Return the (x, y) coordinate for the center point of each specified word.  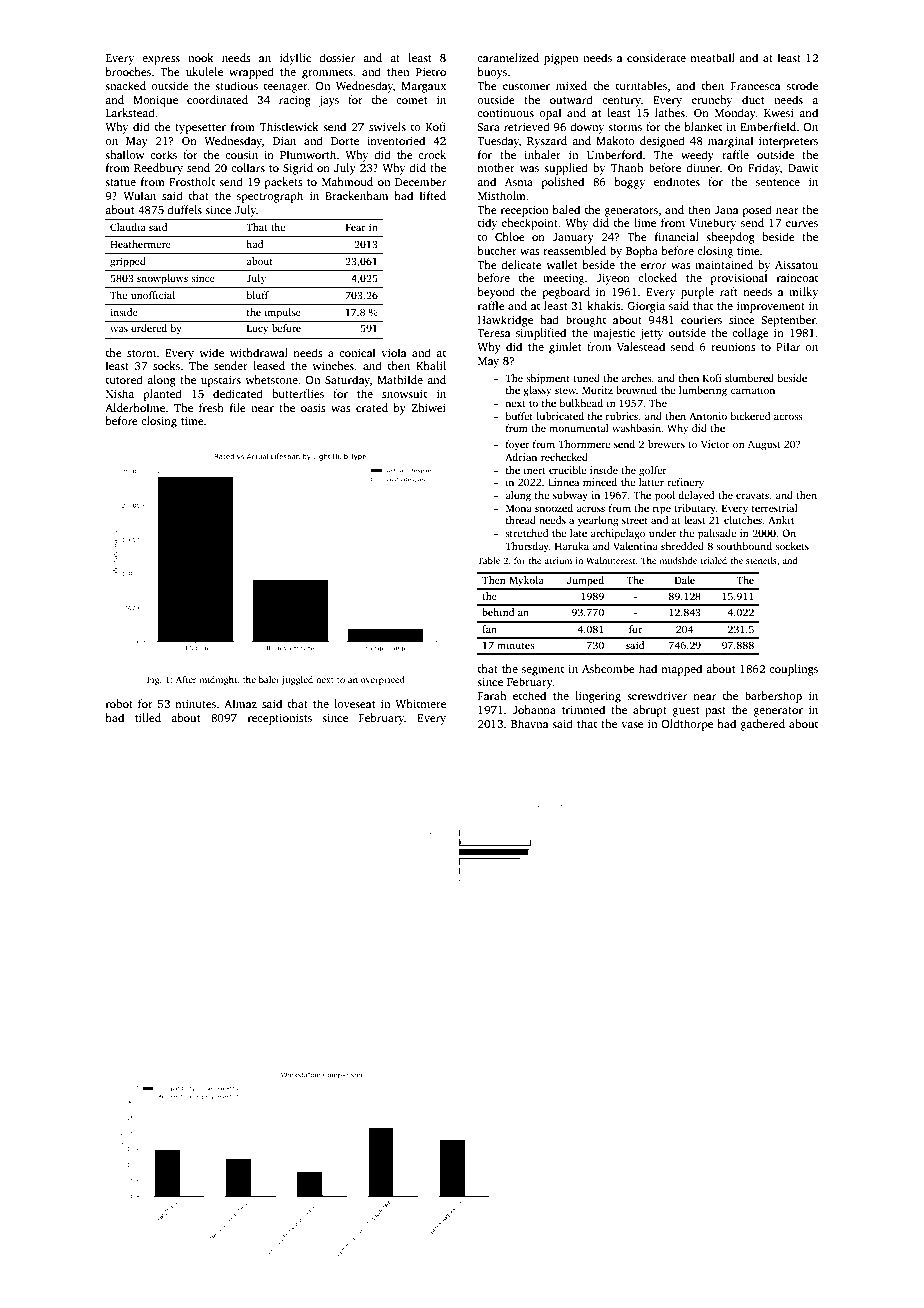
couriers (701, 320)
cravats (752, 496)
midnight (218, 680)
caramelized (508, 57)
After (186, 679)
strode (802, 85)
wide (211, 352)
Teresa (493, 333)
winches (333, 365)
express (161, 60)
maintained (724, 264)
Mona (519, 508)
